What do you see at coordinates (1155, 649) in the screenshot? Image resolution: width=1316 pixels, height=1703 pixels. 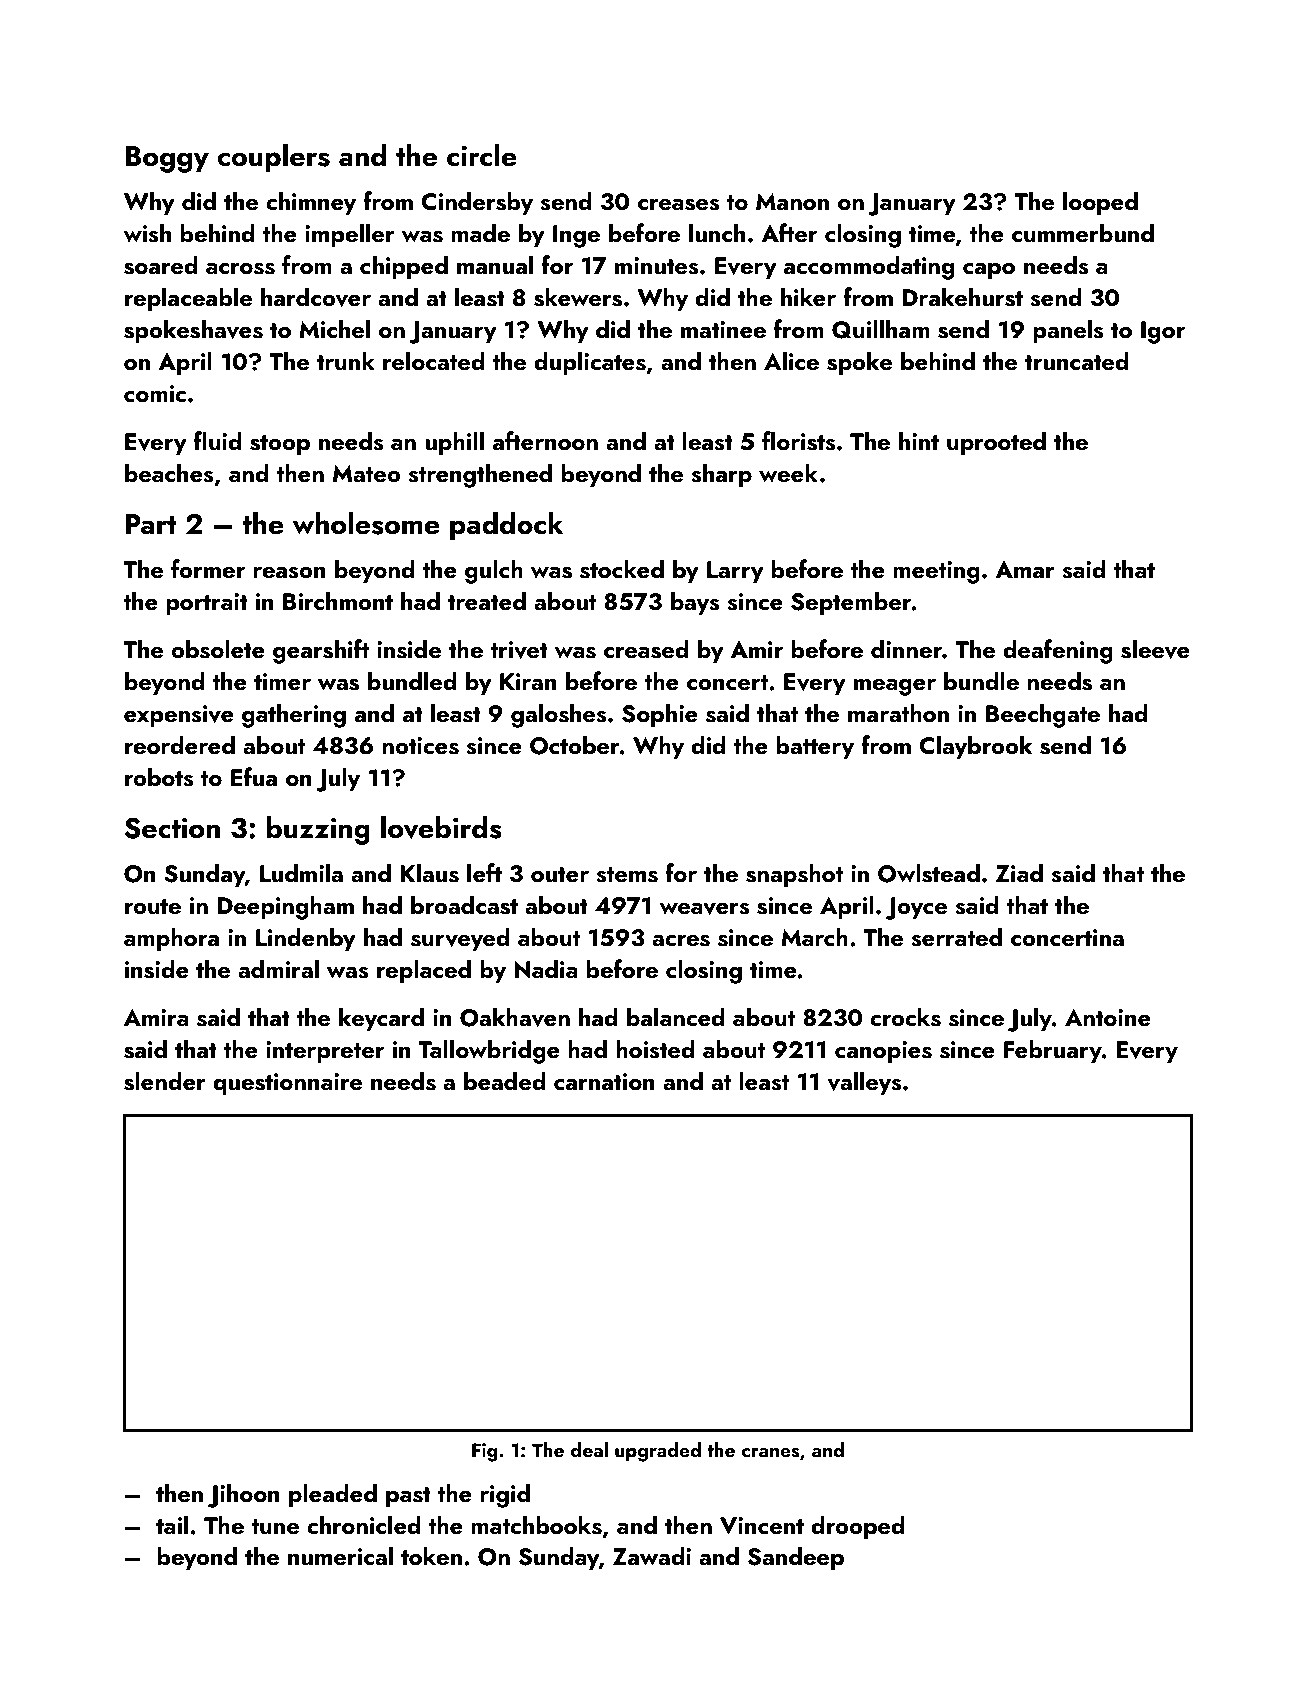 I see `sleeve` at bounding box center [1155, 649].
